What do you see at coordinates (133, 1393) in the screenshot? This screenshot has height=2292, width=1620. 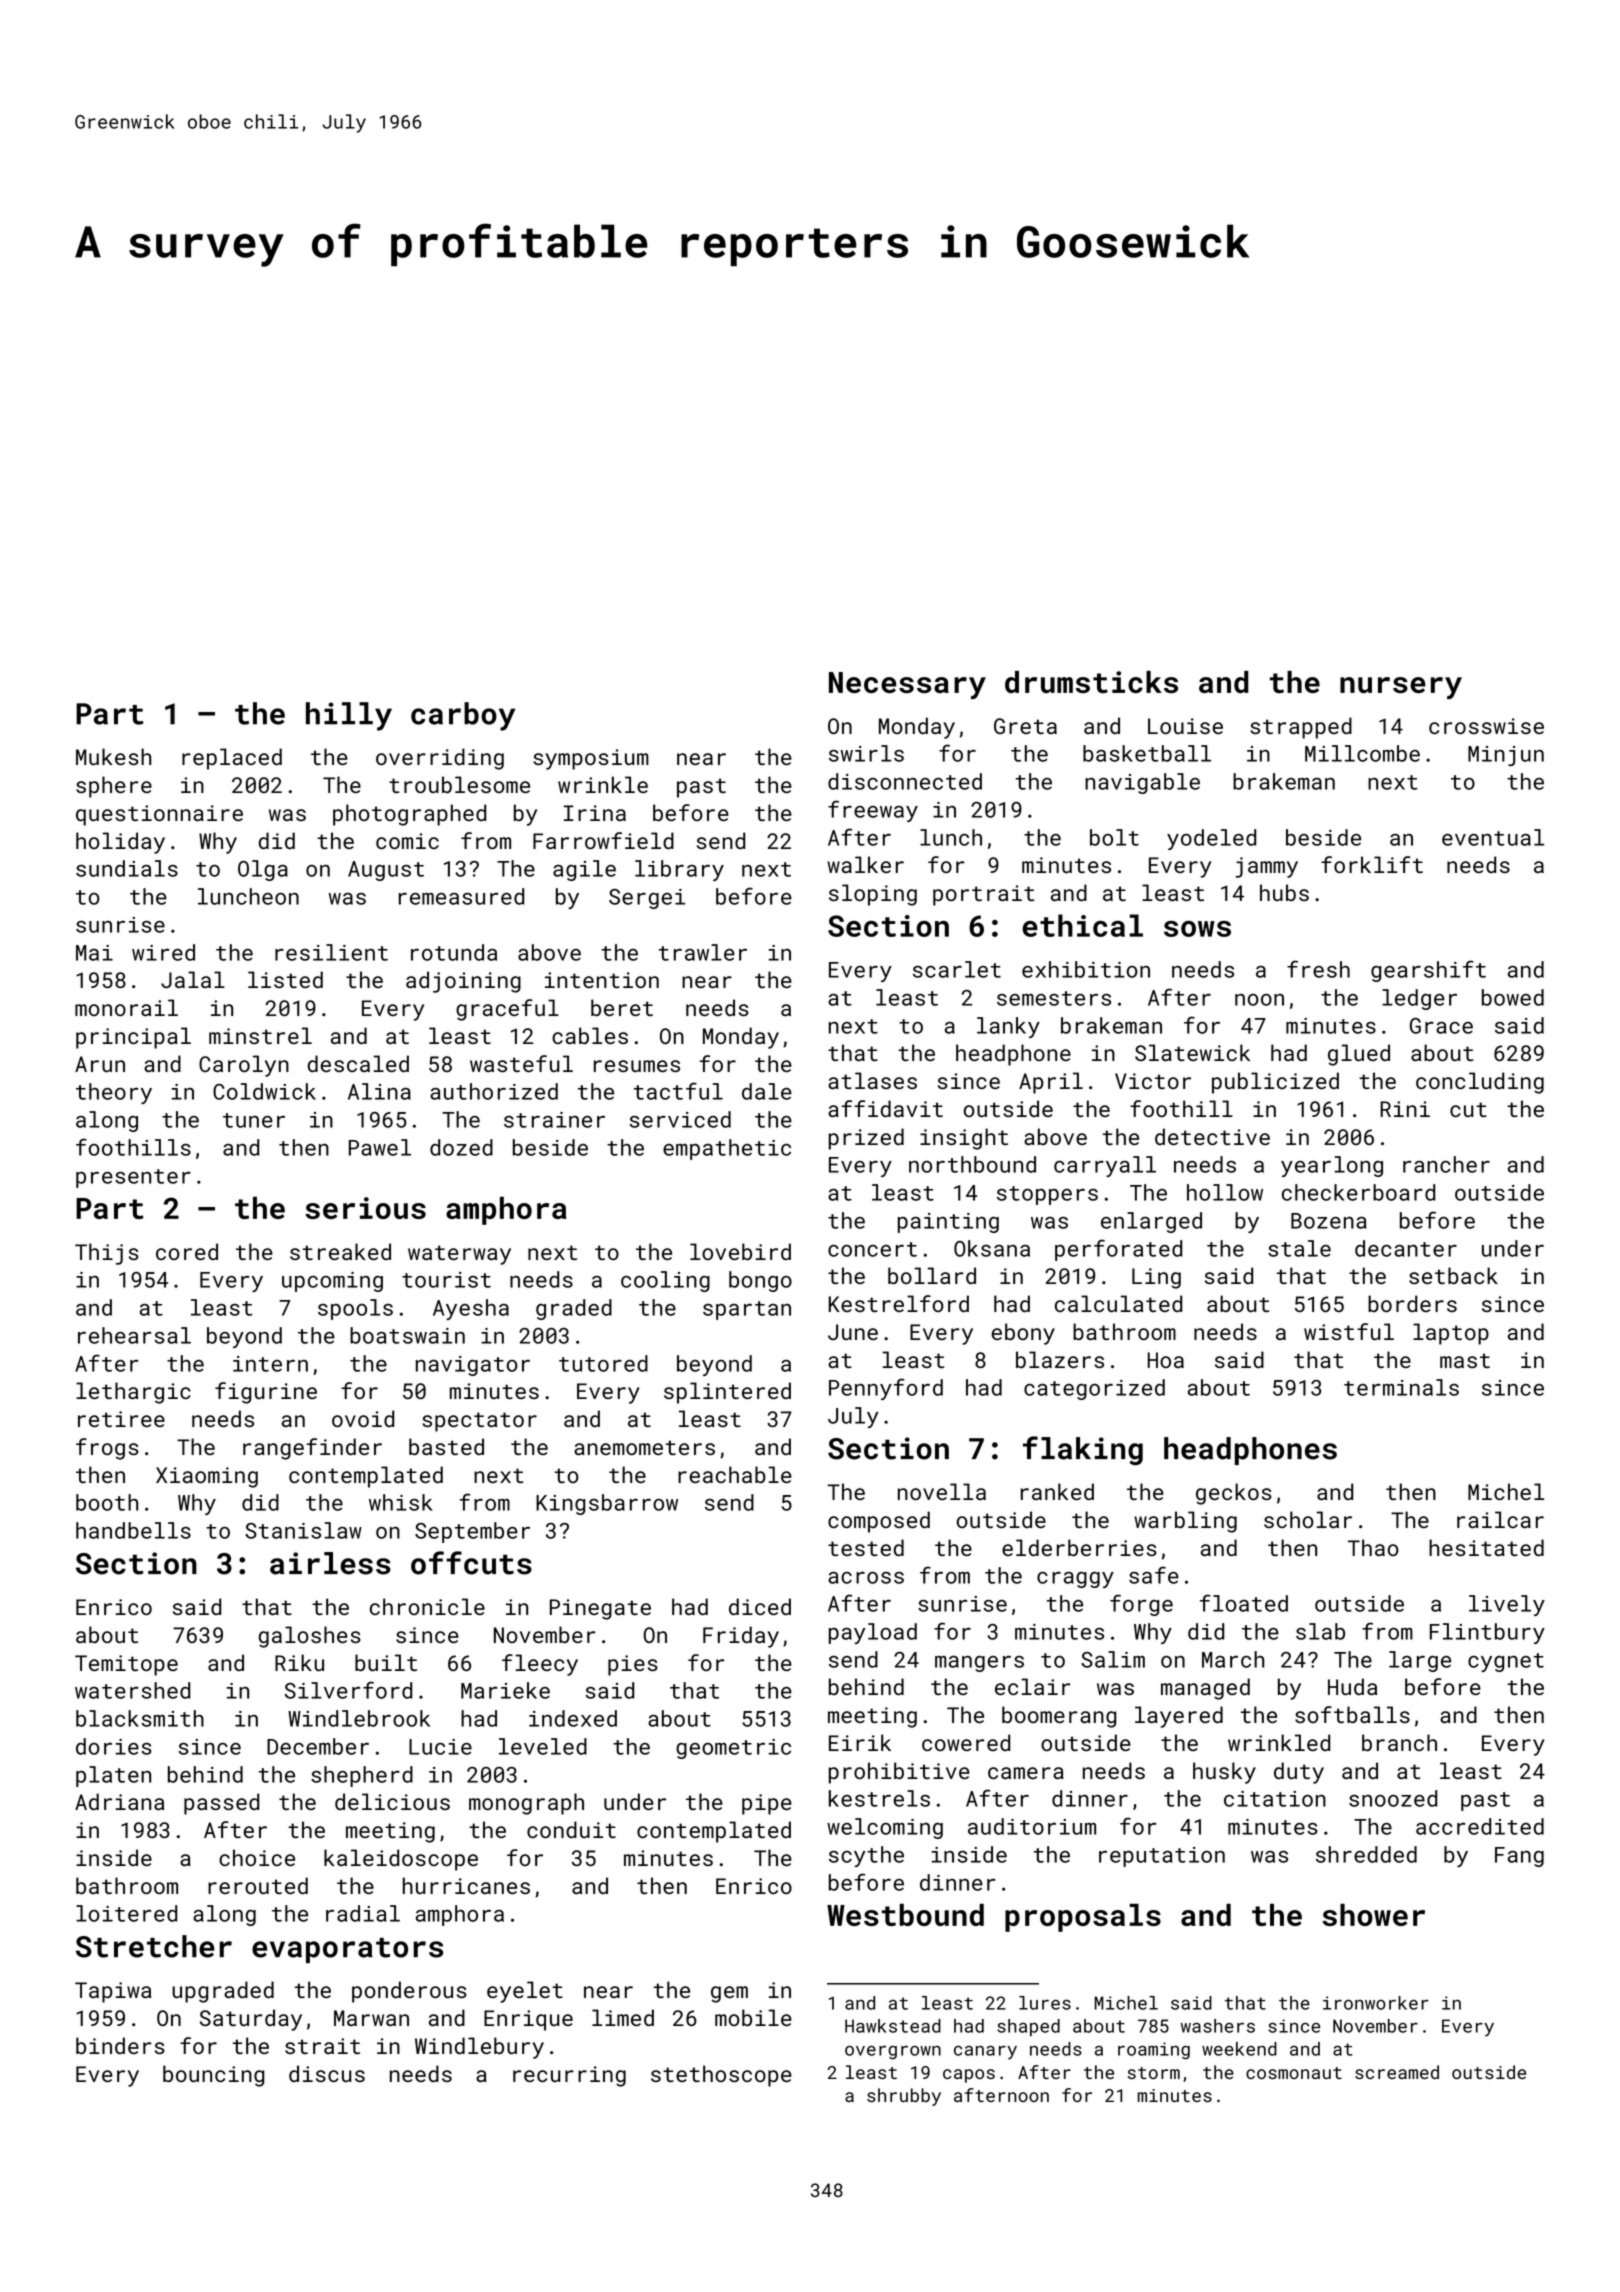 I see `lethargic` at bounding box center [133, 1393].
